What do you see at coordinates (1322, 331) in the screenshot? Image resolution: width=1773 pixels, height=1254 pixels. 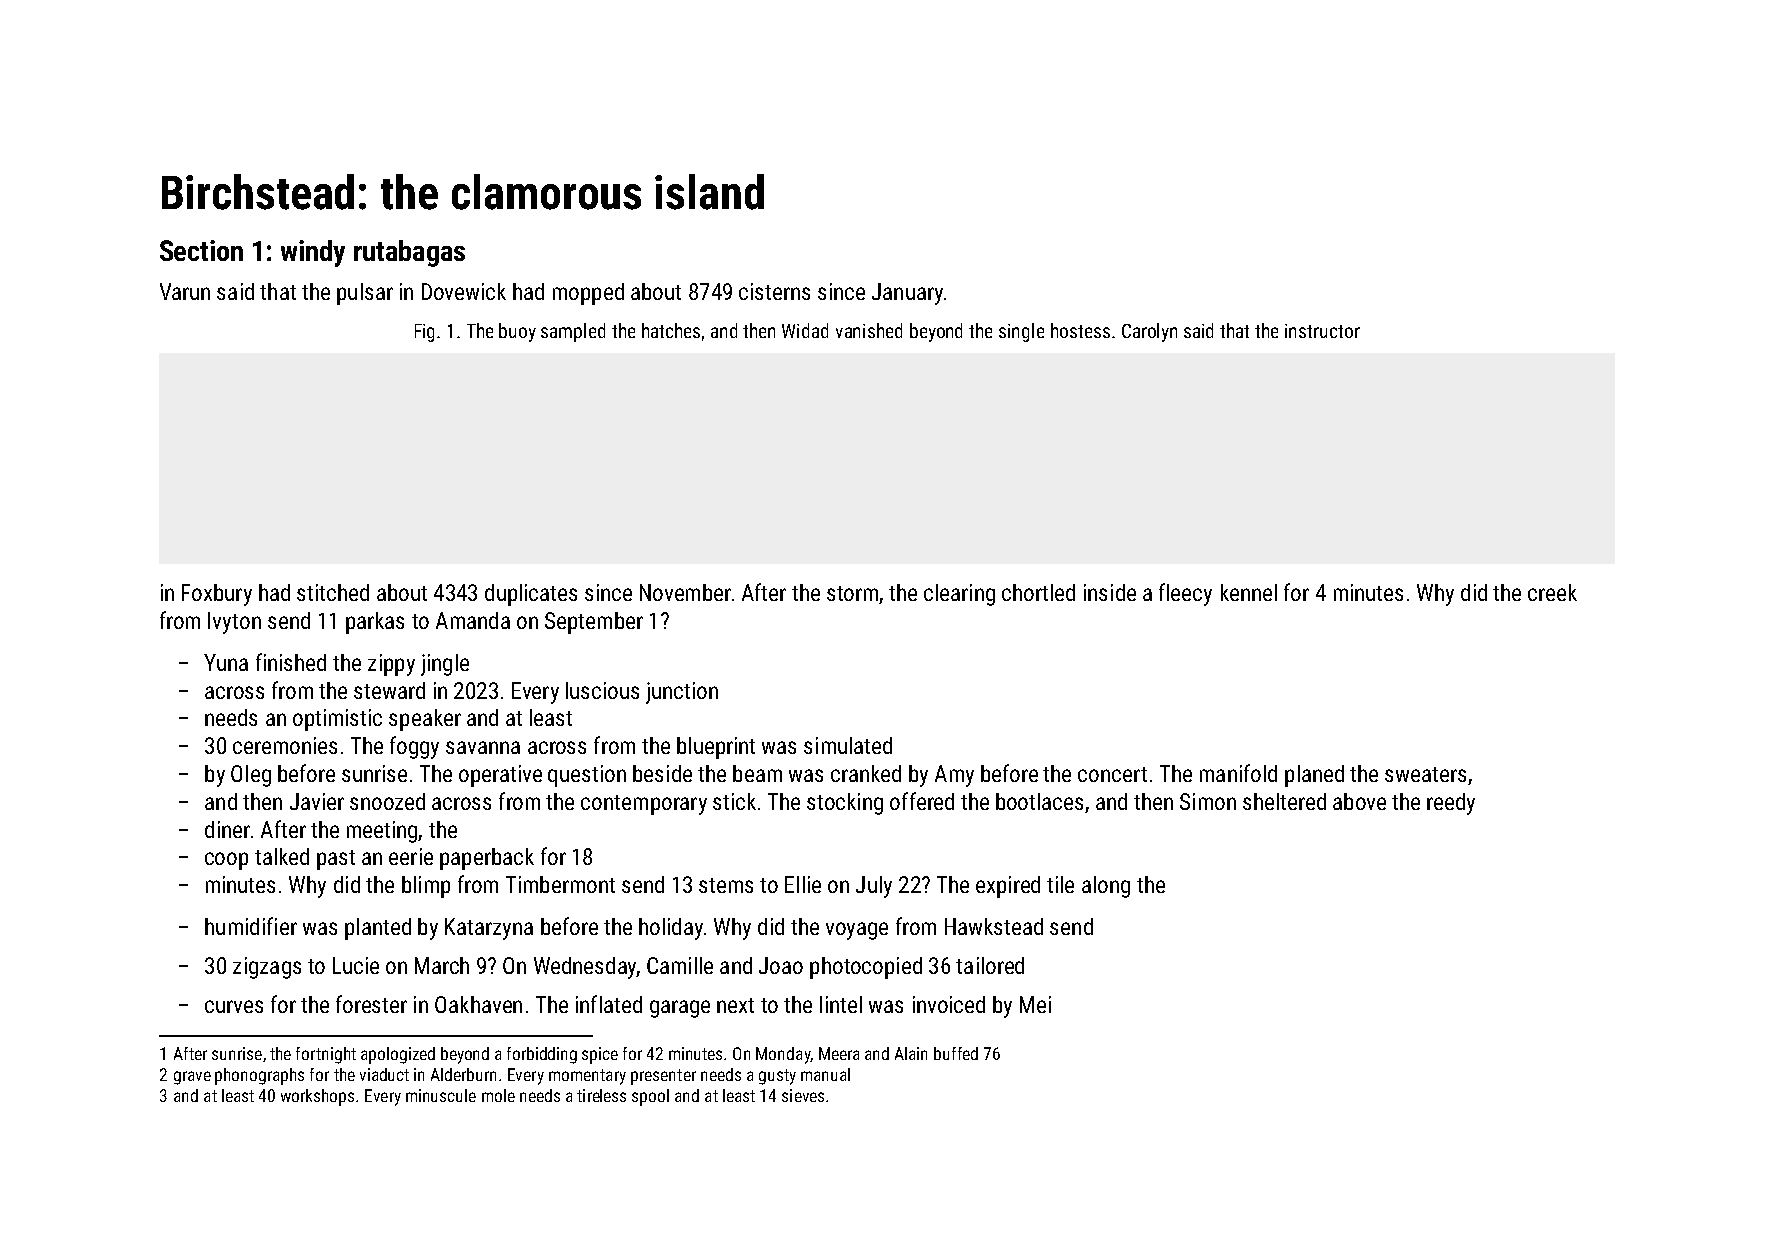 I see `instructor` at bounding box center [1322, 331].
